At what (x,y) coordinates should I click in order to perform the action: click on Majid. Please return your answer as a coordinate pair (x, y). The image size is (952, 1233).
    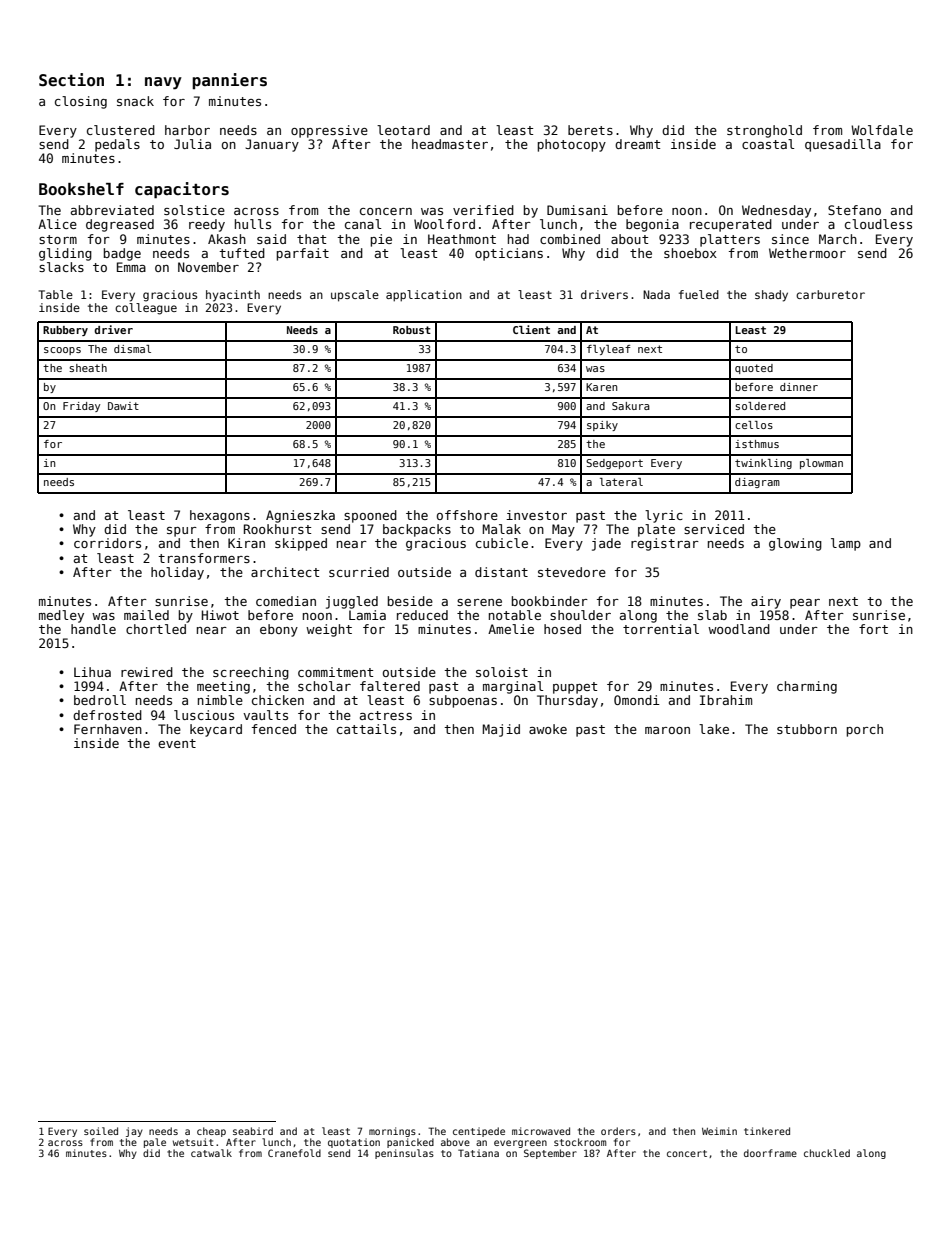
    Looking at the image, I should click on (501, 730).
